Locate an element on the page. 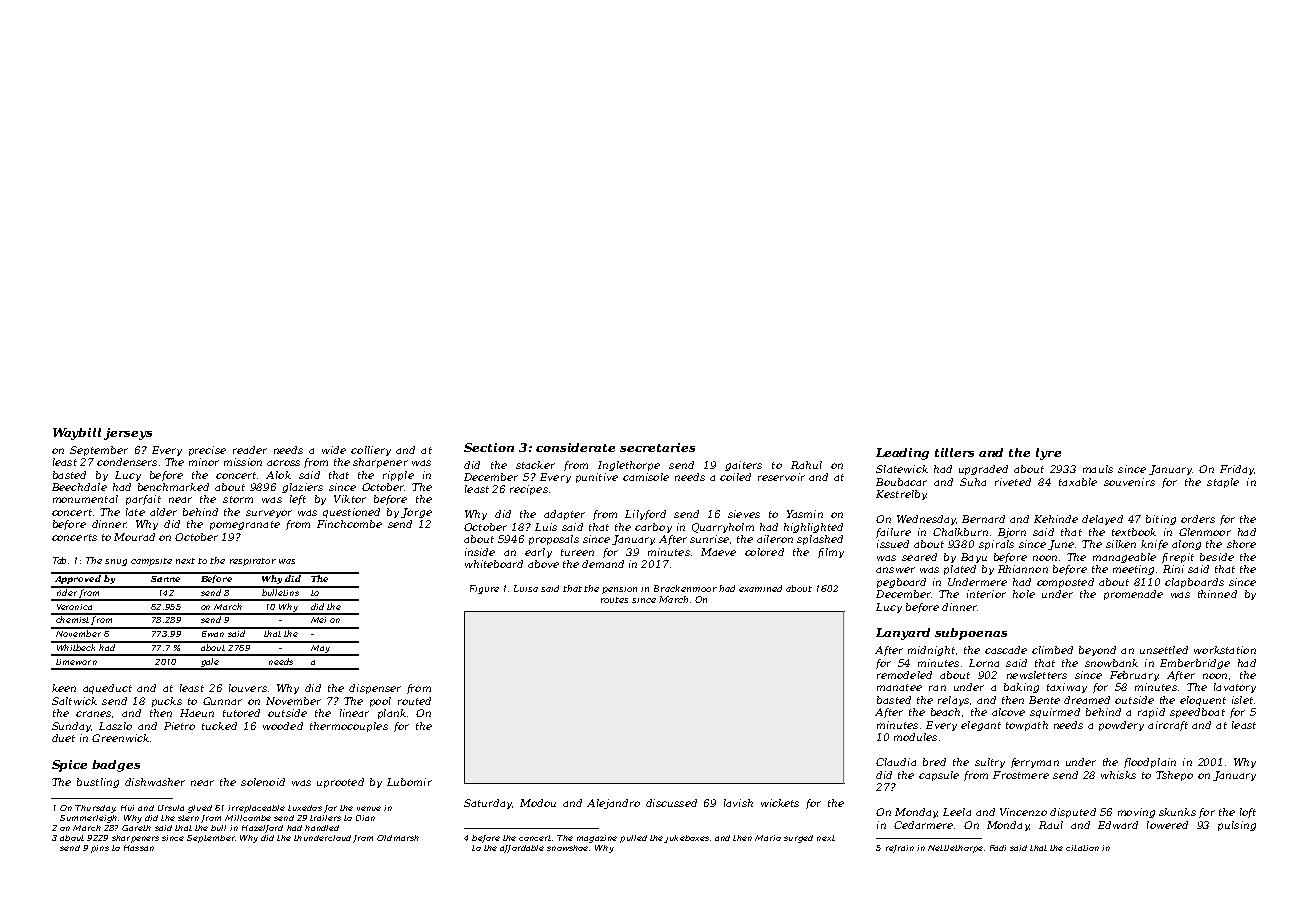 This document has height=924, width=1308. Ursula is located at coordinates (171, 808).
